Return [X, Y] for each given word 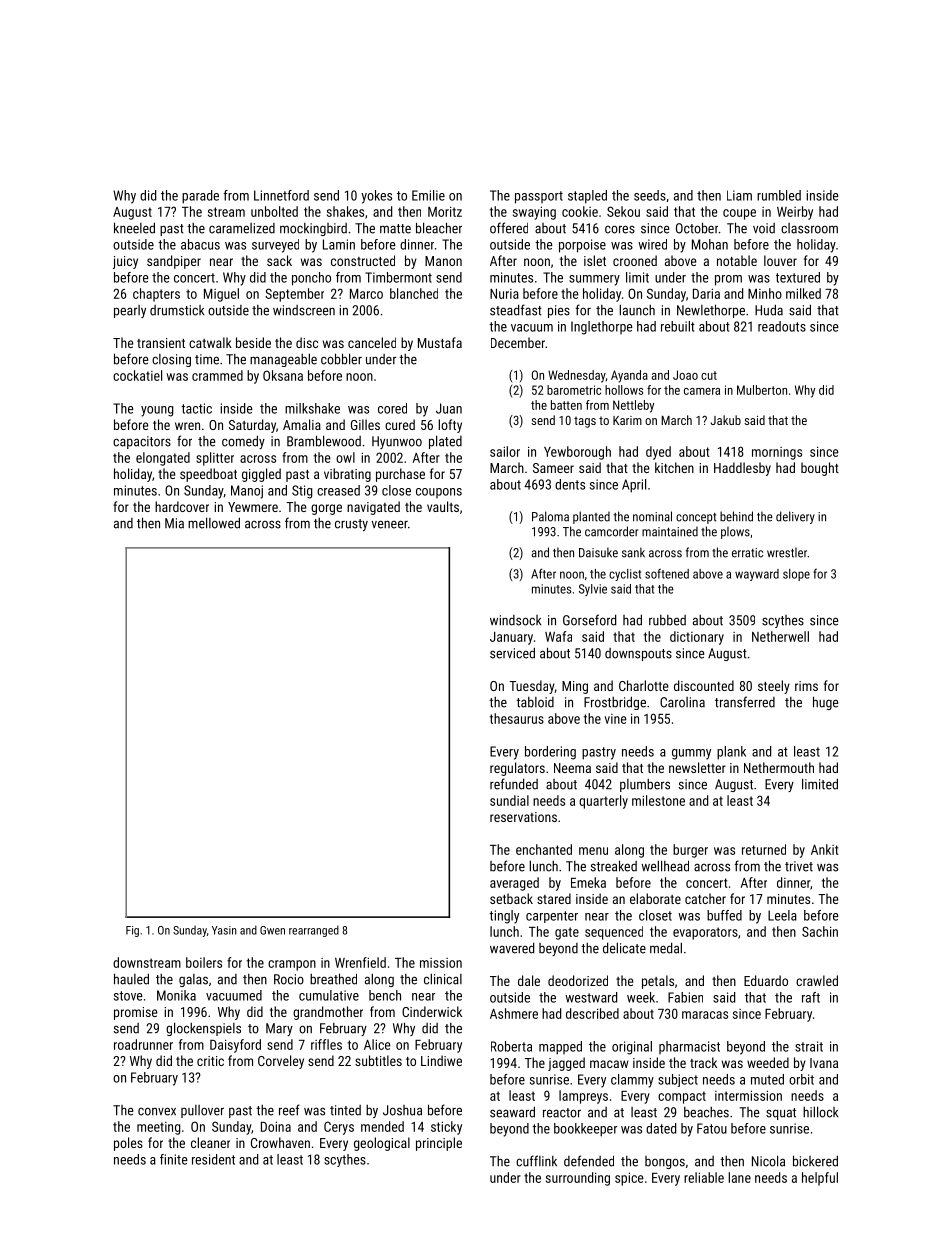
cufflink [536, 1161]
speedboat [208, 475]
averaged [514, 884]
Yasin [224, 930]
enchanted [544, 849]
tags [585, 422]
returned [764, 849]
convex [157, 1111]
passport [539, 197]
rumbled [779, 195]
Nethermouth [779, 767]
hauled [131, 979]
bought [820, 469]
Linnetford [281, 195]
